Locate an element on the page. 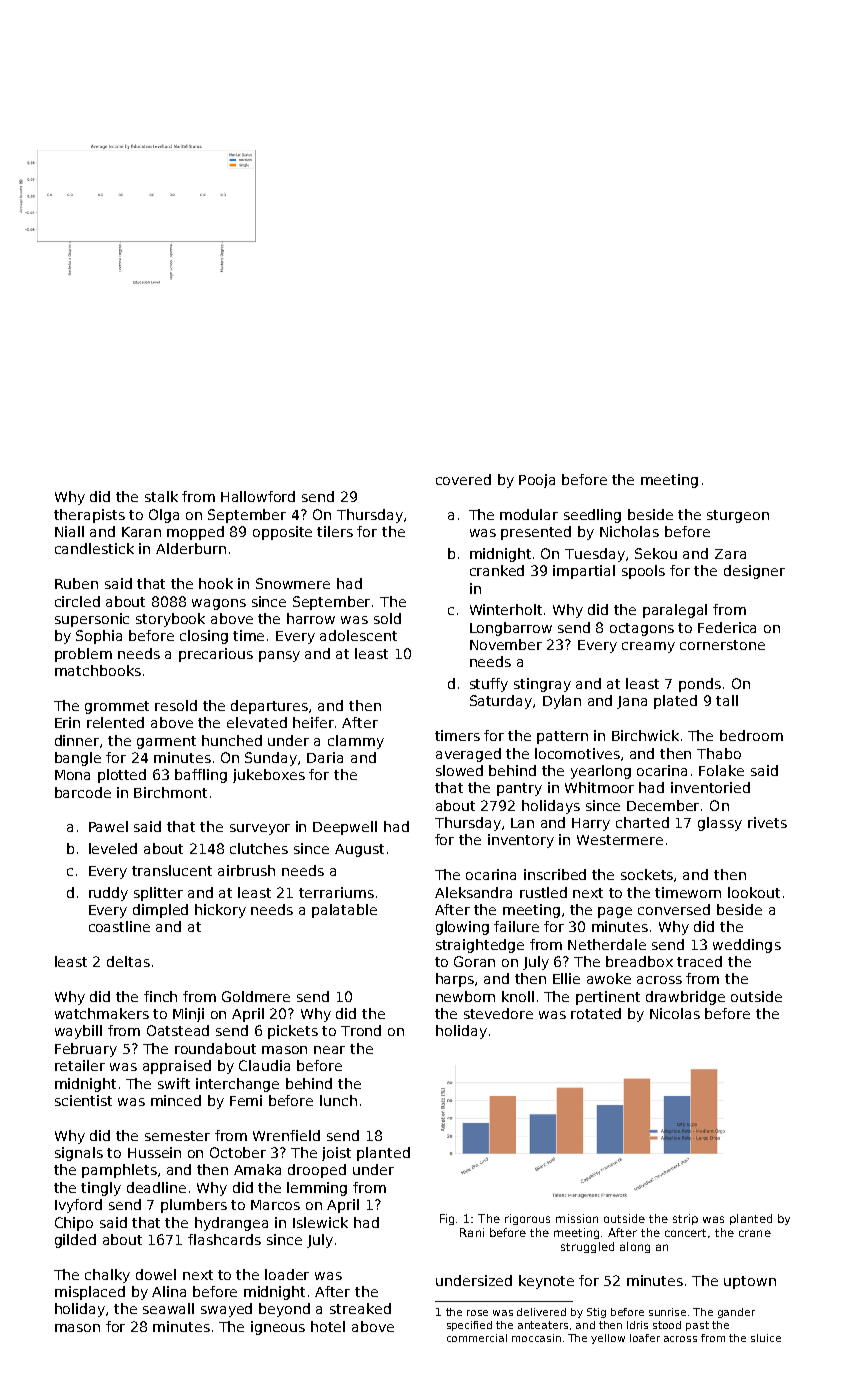  covered is located at coordinates (463, 479).
